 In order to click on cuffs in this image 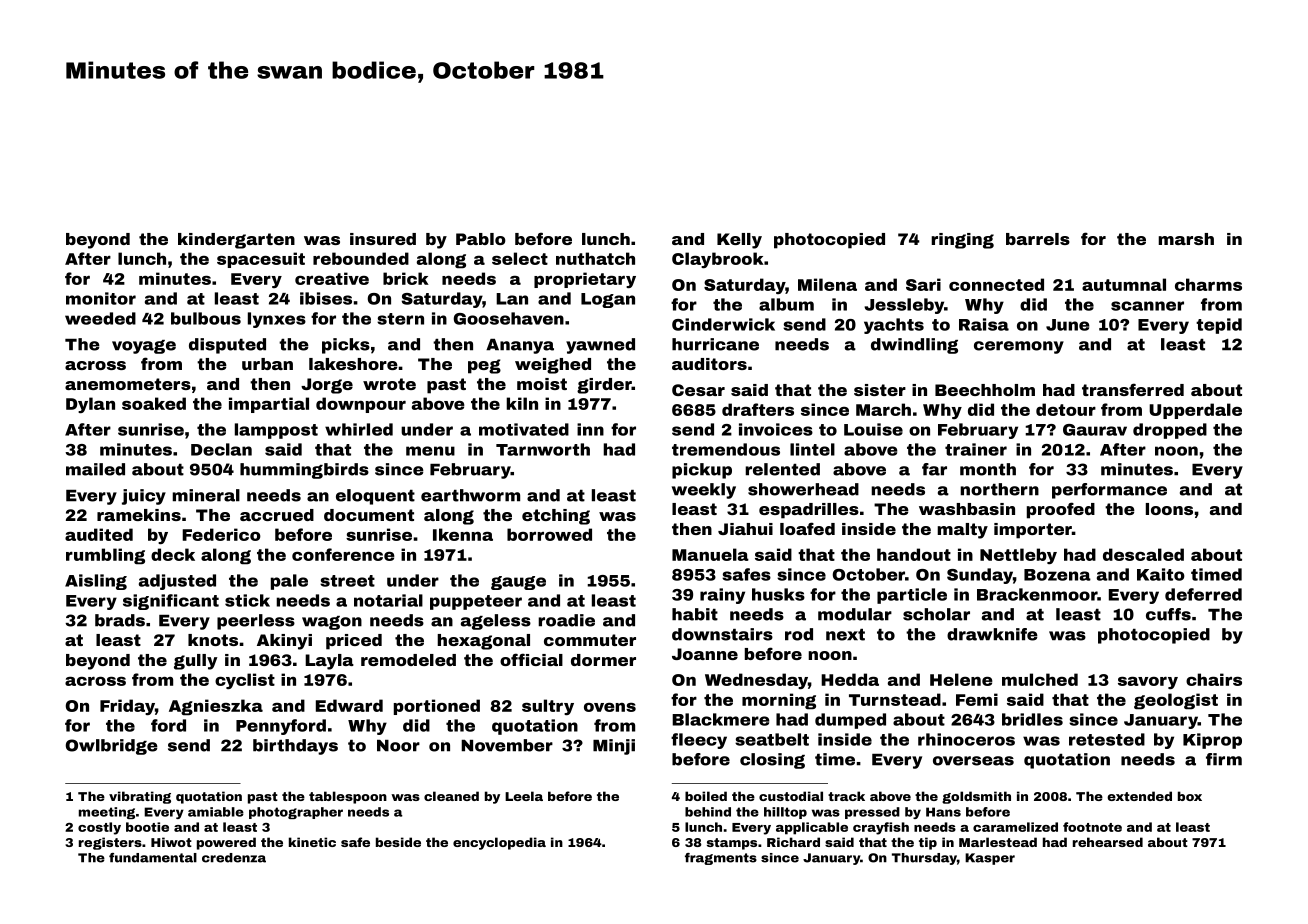, I will do `click(1168, 614)`.
